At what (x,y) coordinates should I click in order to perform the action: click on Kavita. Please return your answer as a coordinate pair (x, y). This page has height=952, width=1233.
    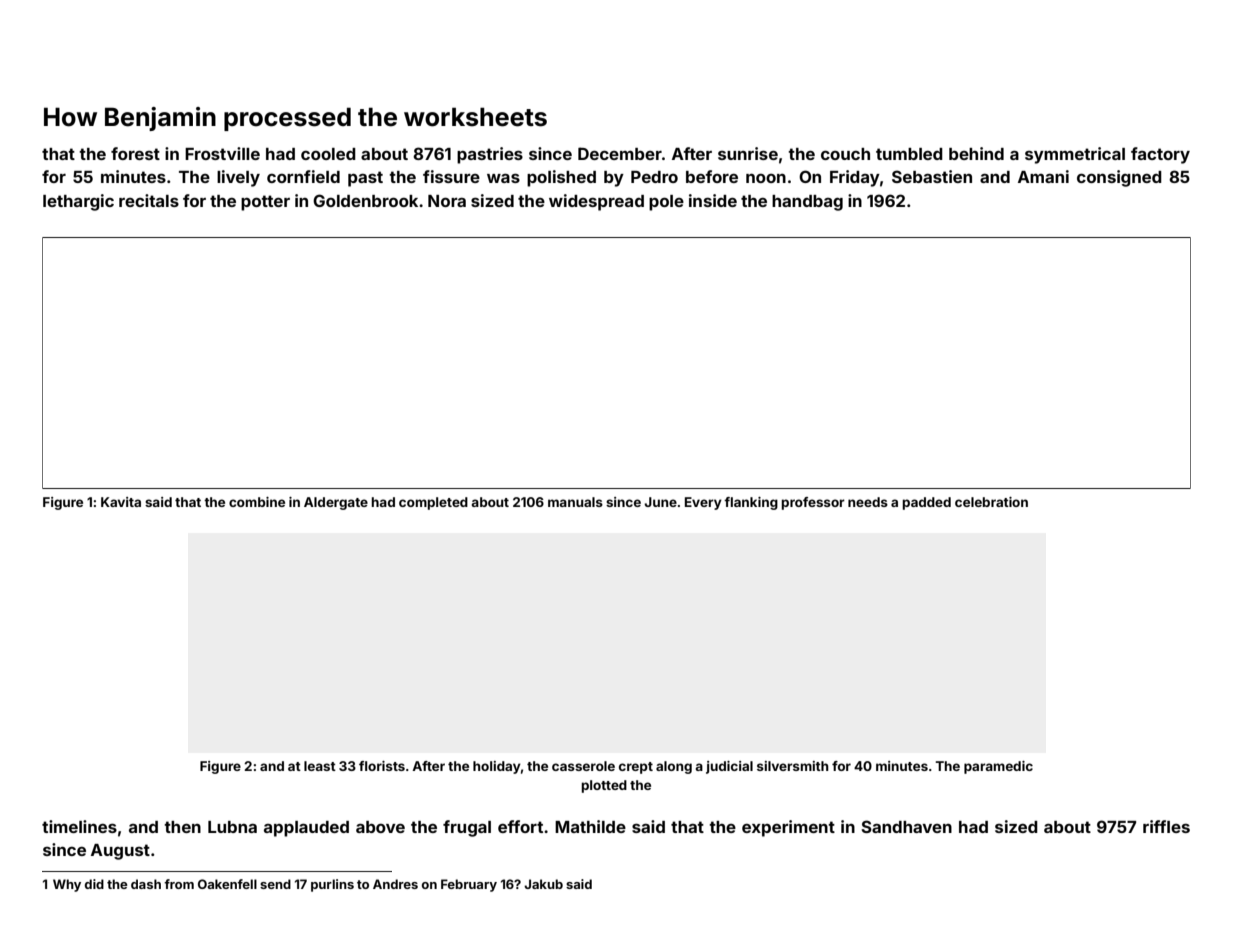
    Looking at the image, I should click on (121, 502).
